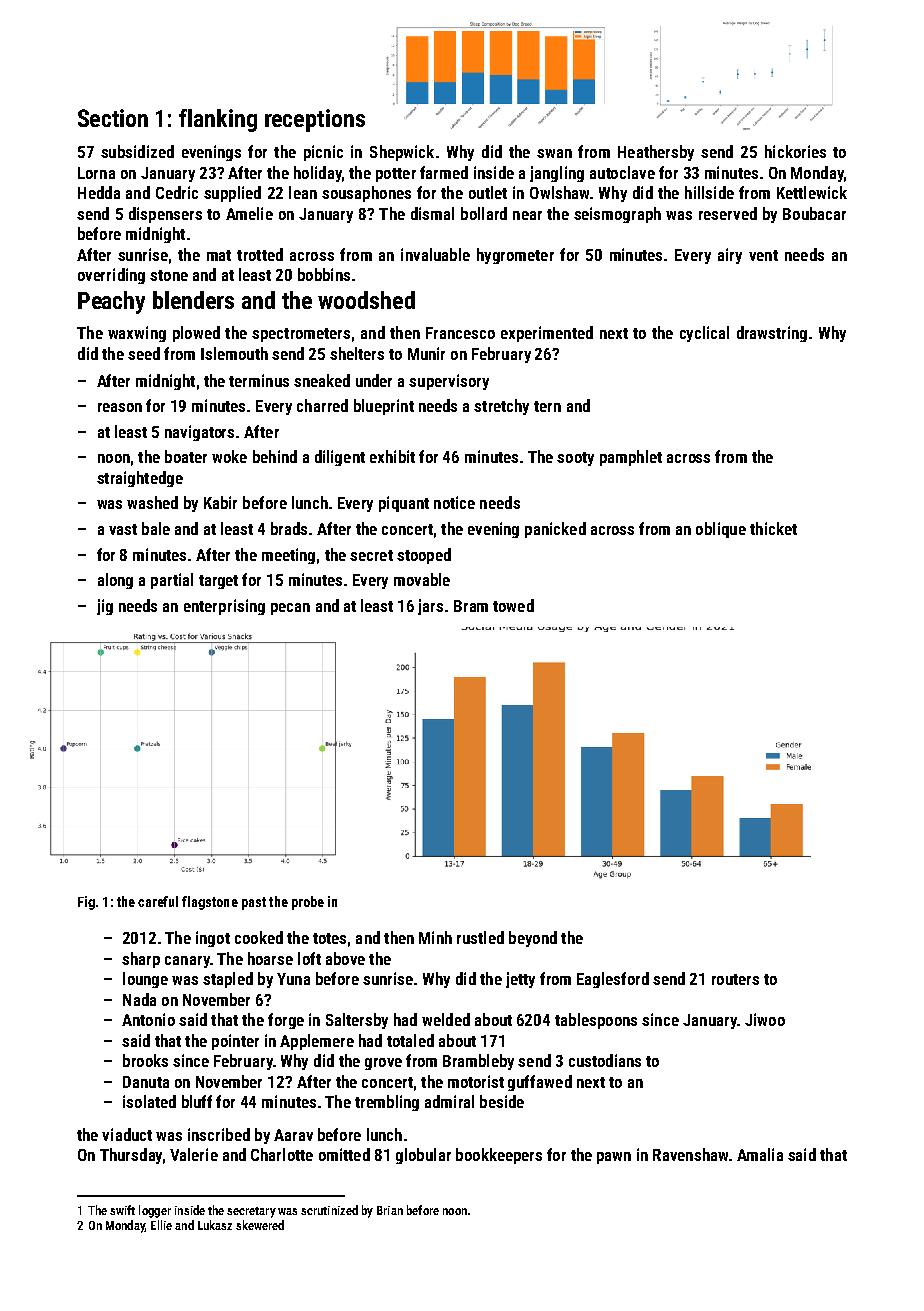 This document has height=1311, width=924. I want to click on Shepwick, so click(402, 153).
